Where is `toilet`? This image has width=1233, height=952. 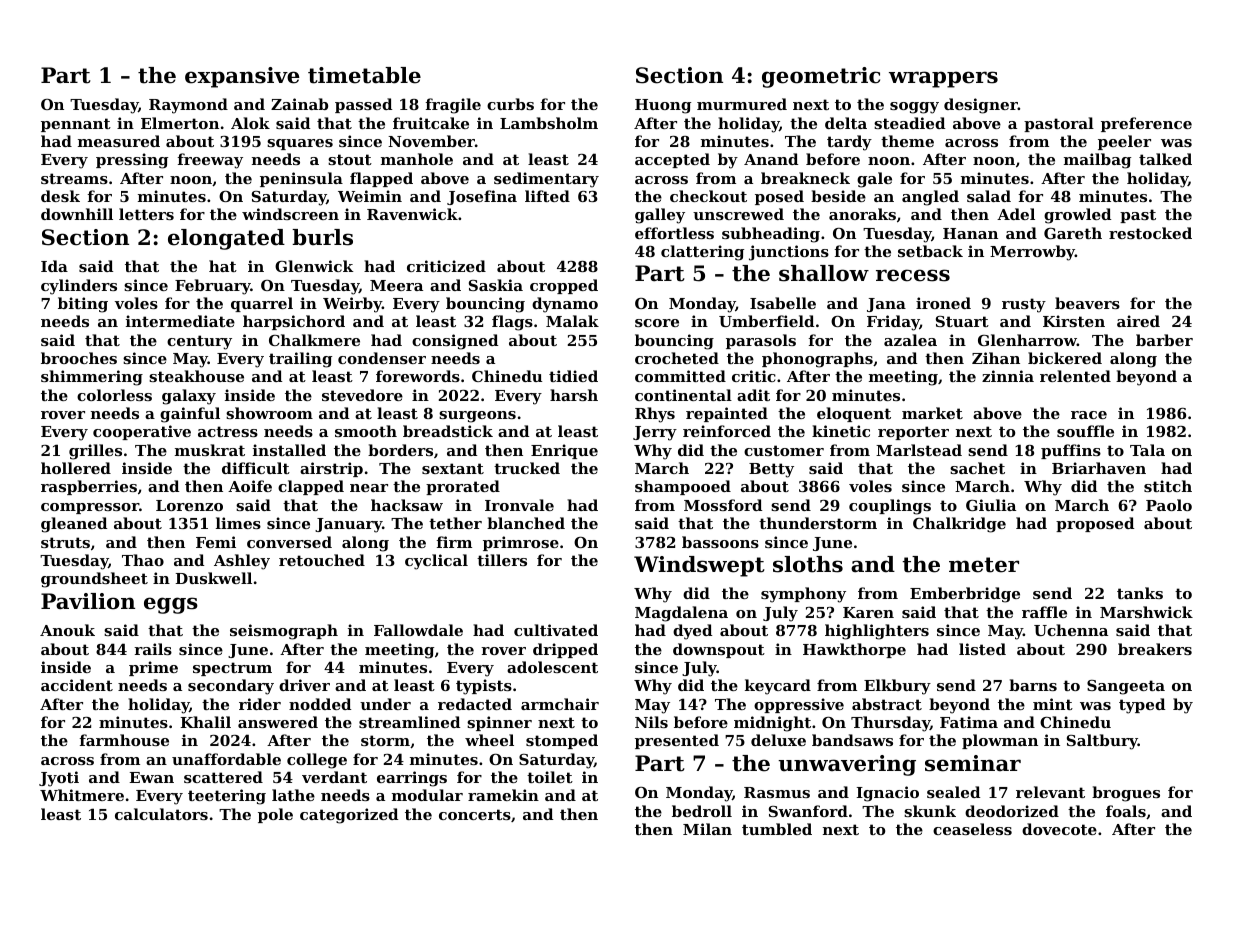 toilet is located at coordinates (550, 777).
